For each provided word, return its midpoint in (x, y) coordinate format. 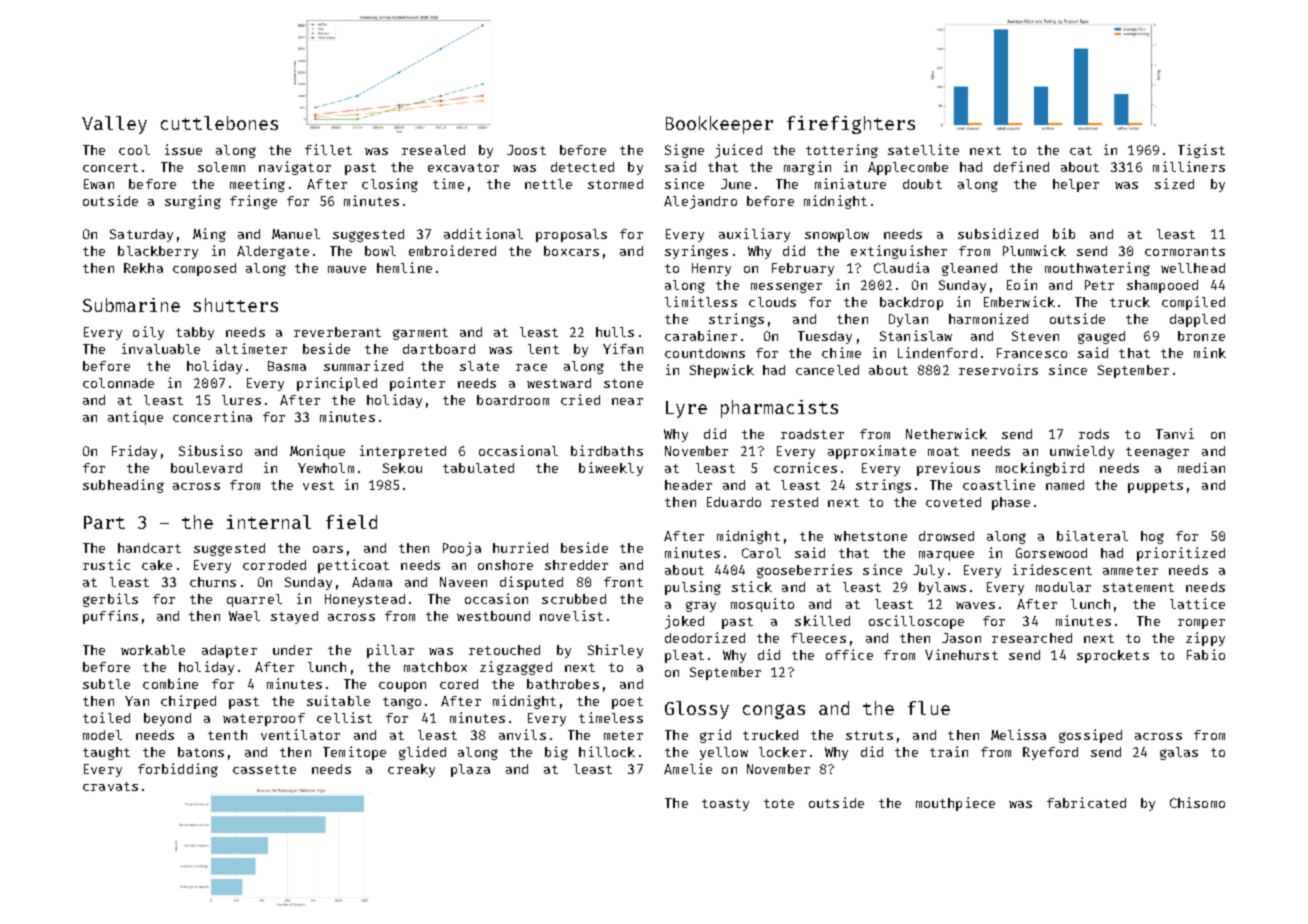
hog (1152, 537)
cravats (110, 786)
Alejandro (700, 202)
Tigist (1201, 151)
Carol (761, 553)
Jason (961, 638)
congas (774, 711)
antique (135, 418)
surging (193, 202)
